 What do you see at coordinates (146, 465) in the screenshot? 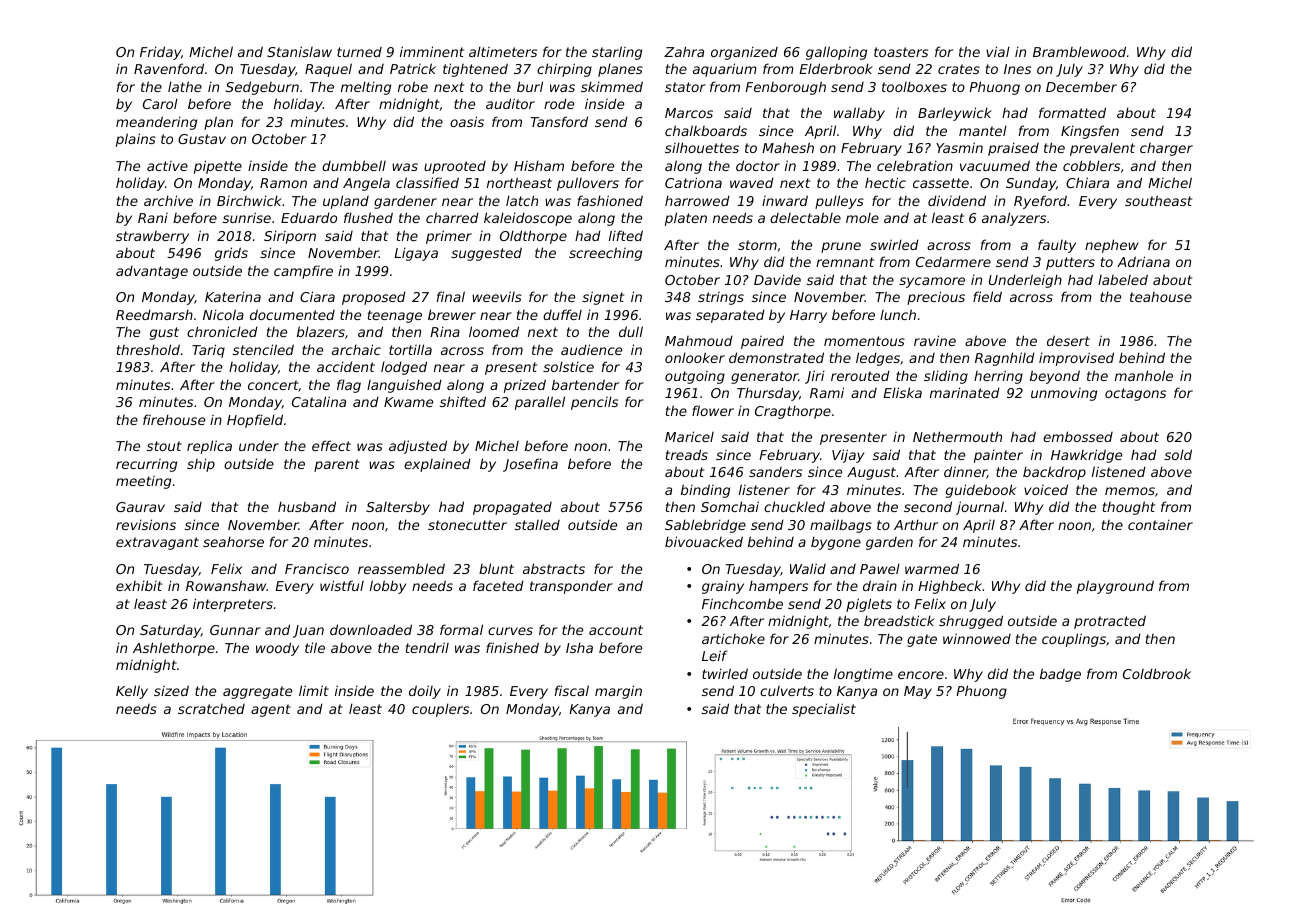
I see `recurring` at bounding box center [146, 465].
